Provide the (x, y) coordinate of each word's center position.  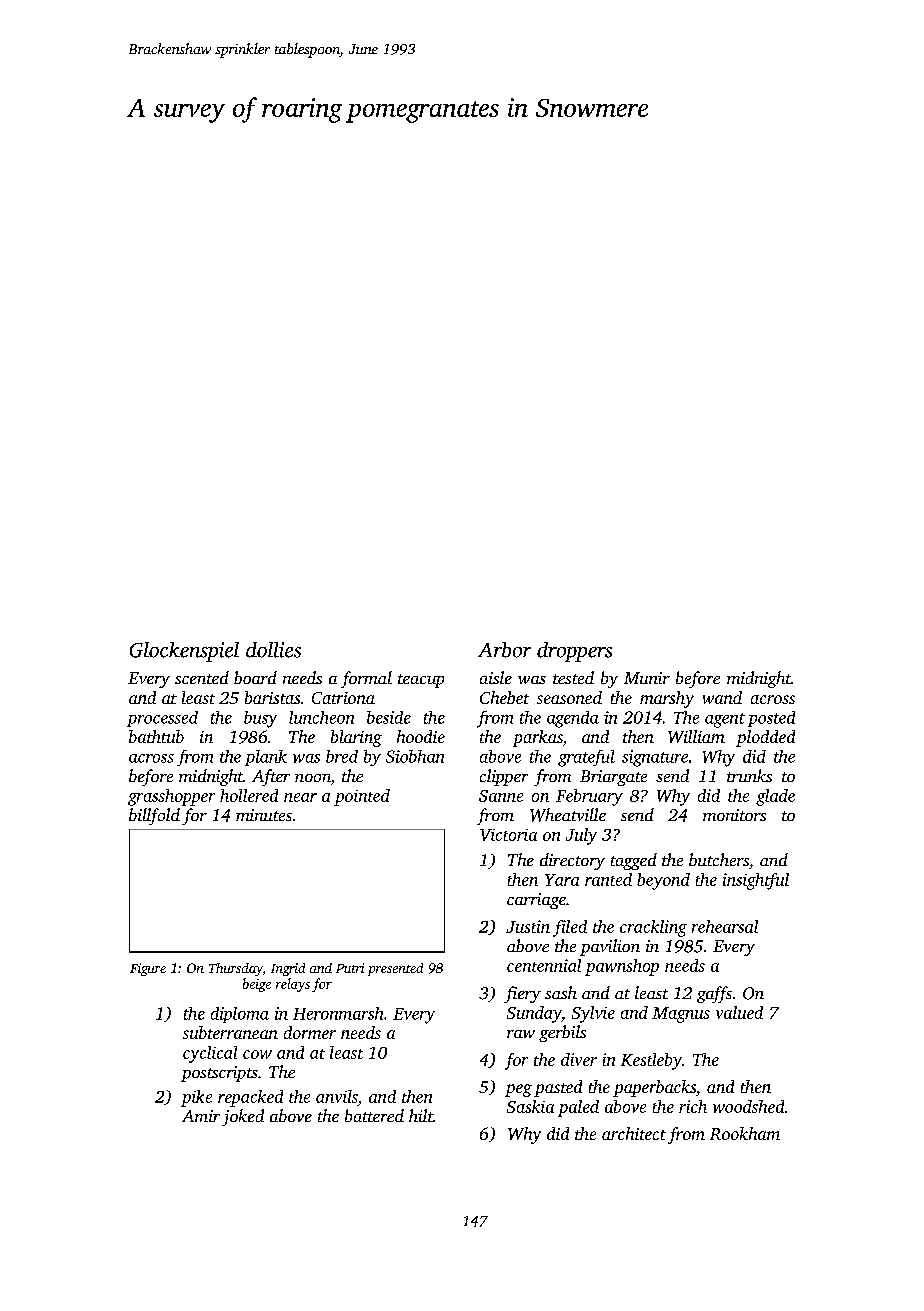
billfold (154, 816)
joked (243, 1117)
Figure (148, 969)
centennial (544, 965)
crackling (653, 928)
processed (162, 719)
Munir (647, 678)
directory (572, 861)
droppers (574, 652)
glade (775, 797)
